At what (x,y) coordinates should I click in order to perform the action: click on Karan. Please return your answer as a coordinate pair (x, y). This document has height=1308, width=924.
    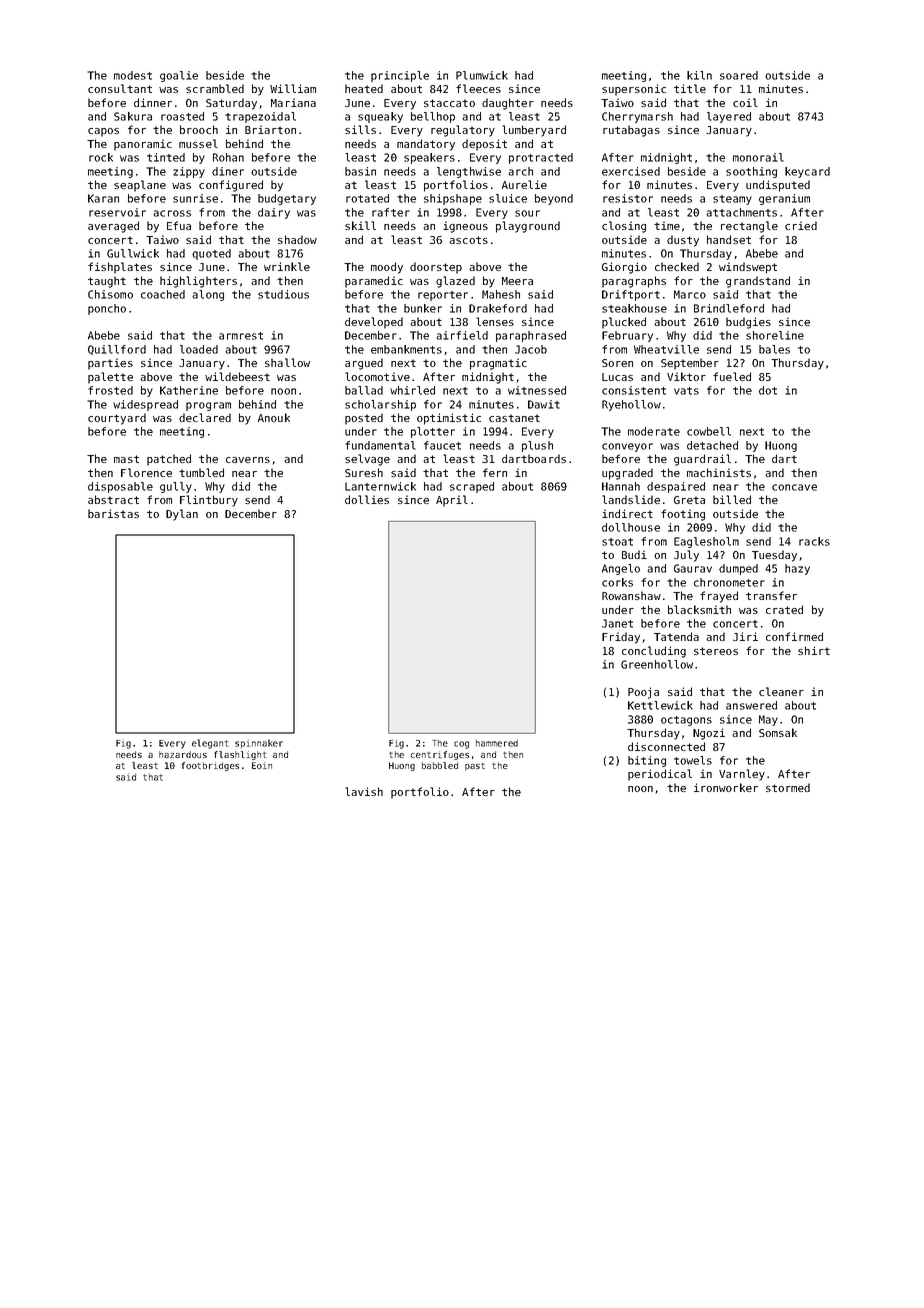
    Looking at the image, I should click on (103, 198).
